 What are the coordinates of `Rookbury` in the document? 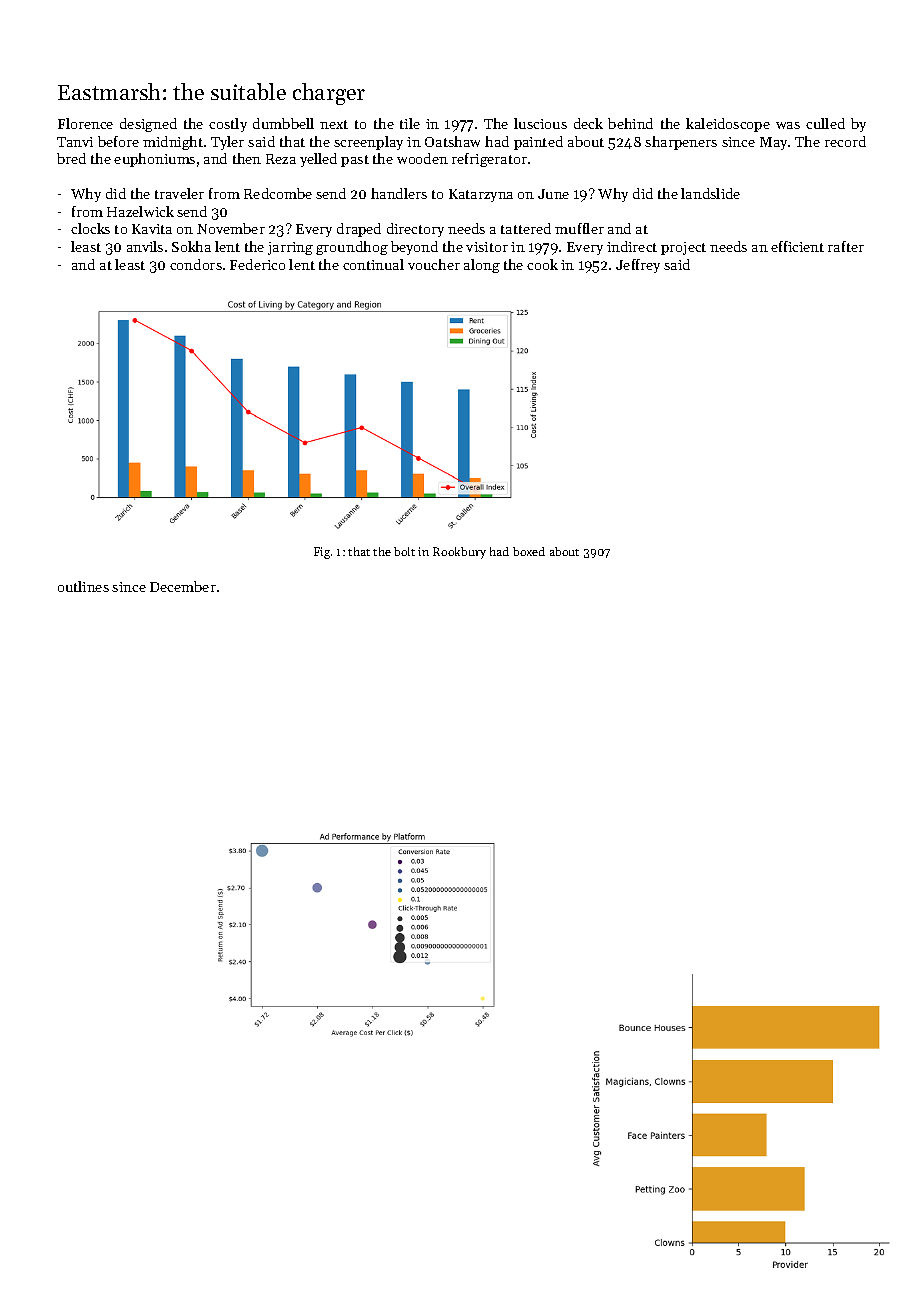 It's located at (459, 553).
